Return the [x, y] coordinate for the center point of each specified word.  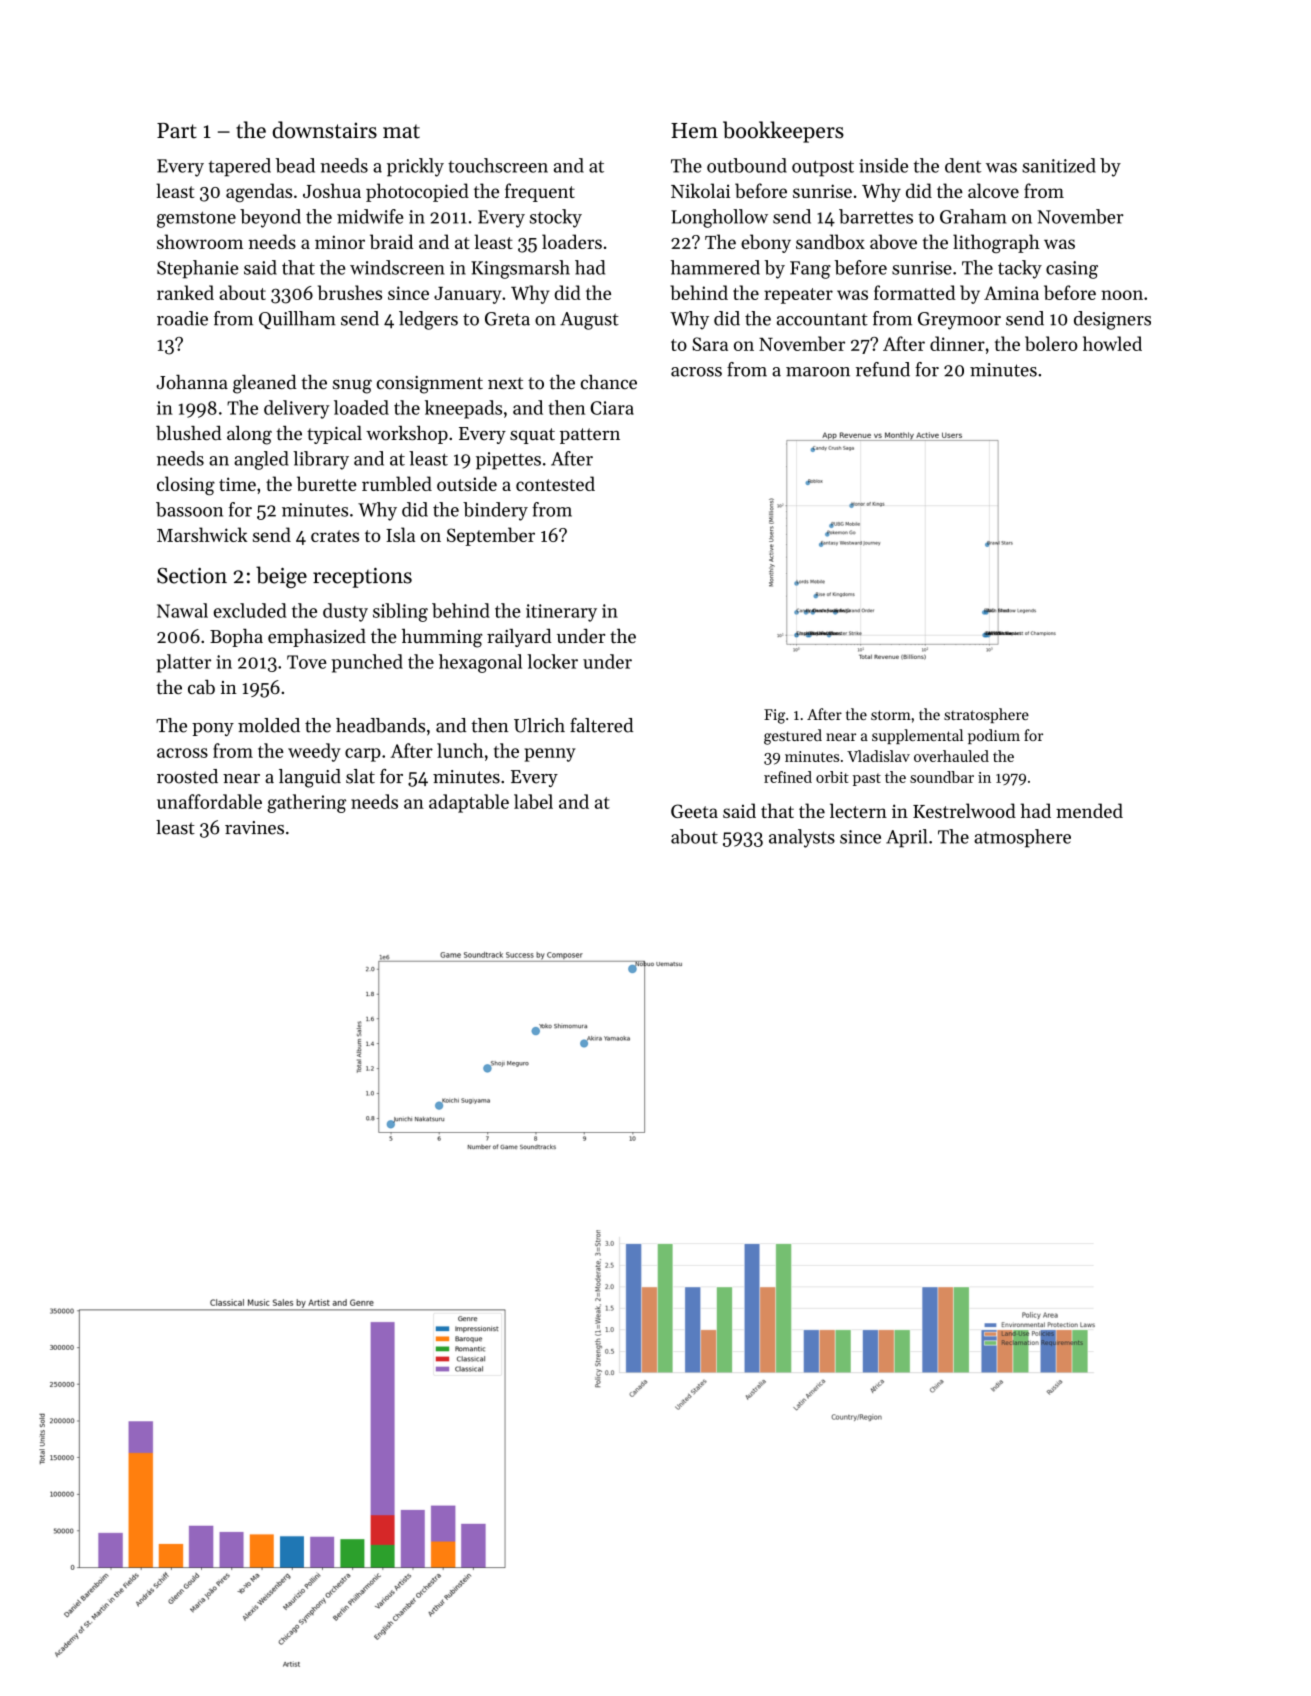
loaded [361, 407]
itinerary [561, 613]
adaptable [469, 803]
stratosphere [986, 715]
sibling [400, 612]
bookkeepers [783, 132]
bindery [495, 511]
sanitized [1059, 165]
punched [367, 663]
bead [295, 165]
